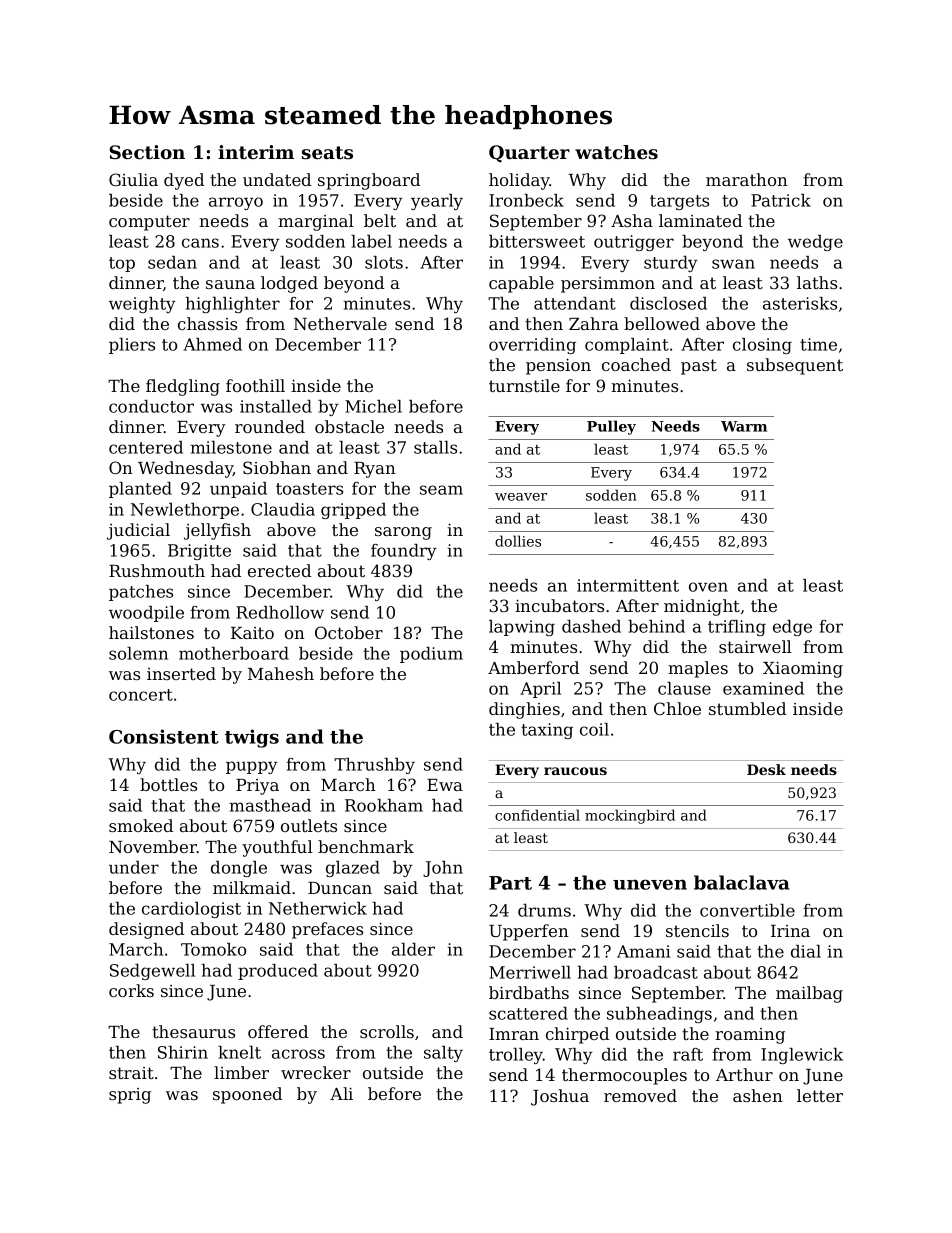 Image resolution: width=952 pixels, height=1233 pixels. Describe the element at coordinates (435, 447) in the page. I see `stalls` at that location.
